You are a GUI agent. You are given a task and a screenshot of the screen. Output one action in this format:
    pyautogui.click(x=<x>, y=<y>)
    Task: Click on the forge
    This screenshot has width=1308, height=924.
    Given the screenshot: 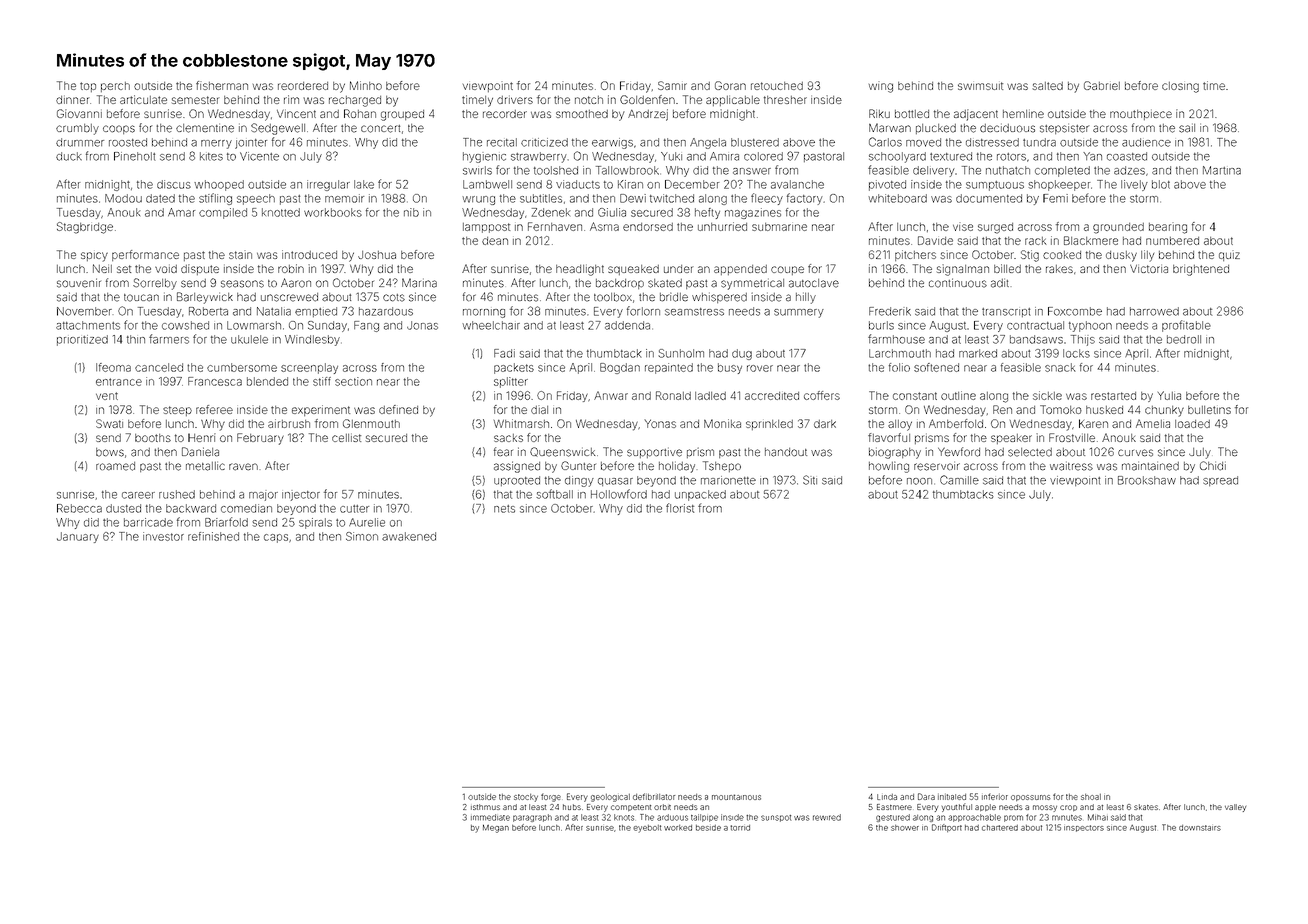 What is the action you would take?
    pyautogui.click(x=551, y=797)
